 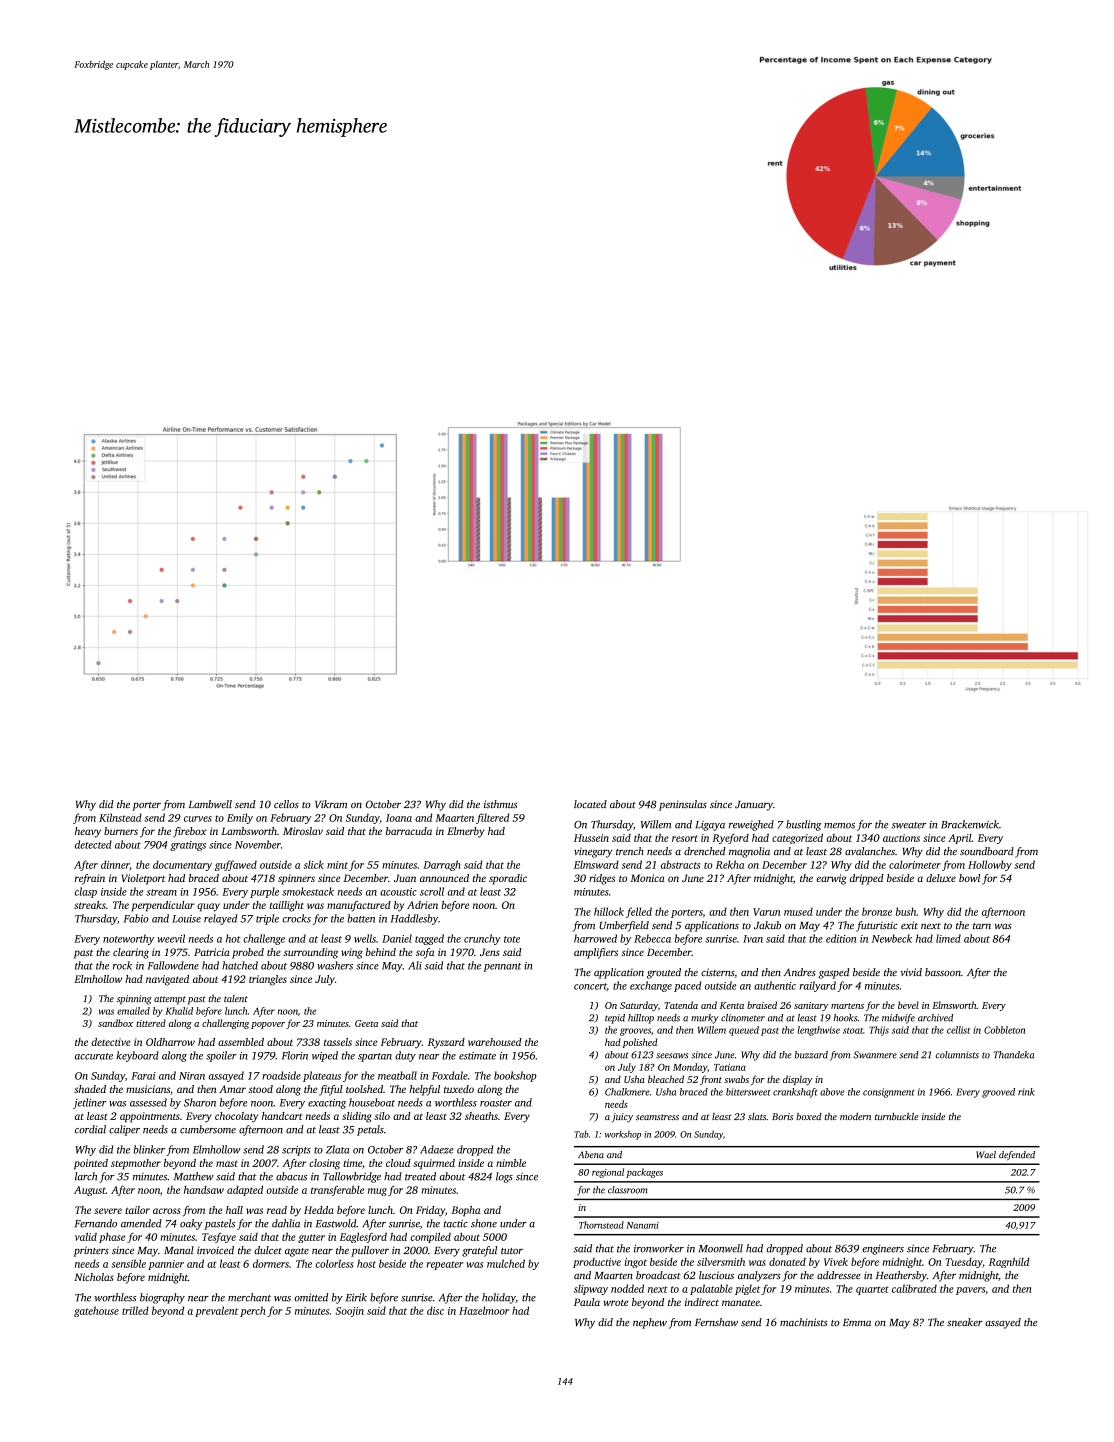 I want to click on avalanches, so click(x=870, y=851).
